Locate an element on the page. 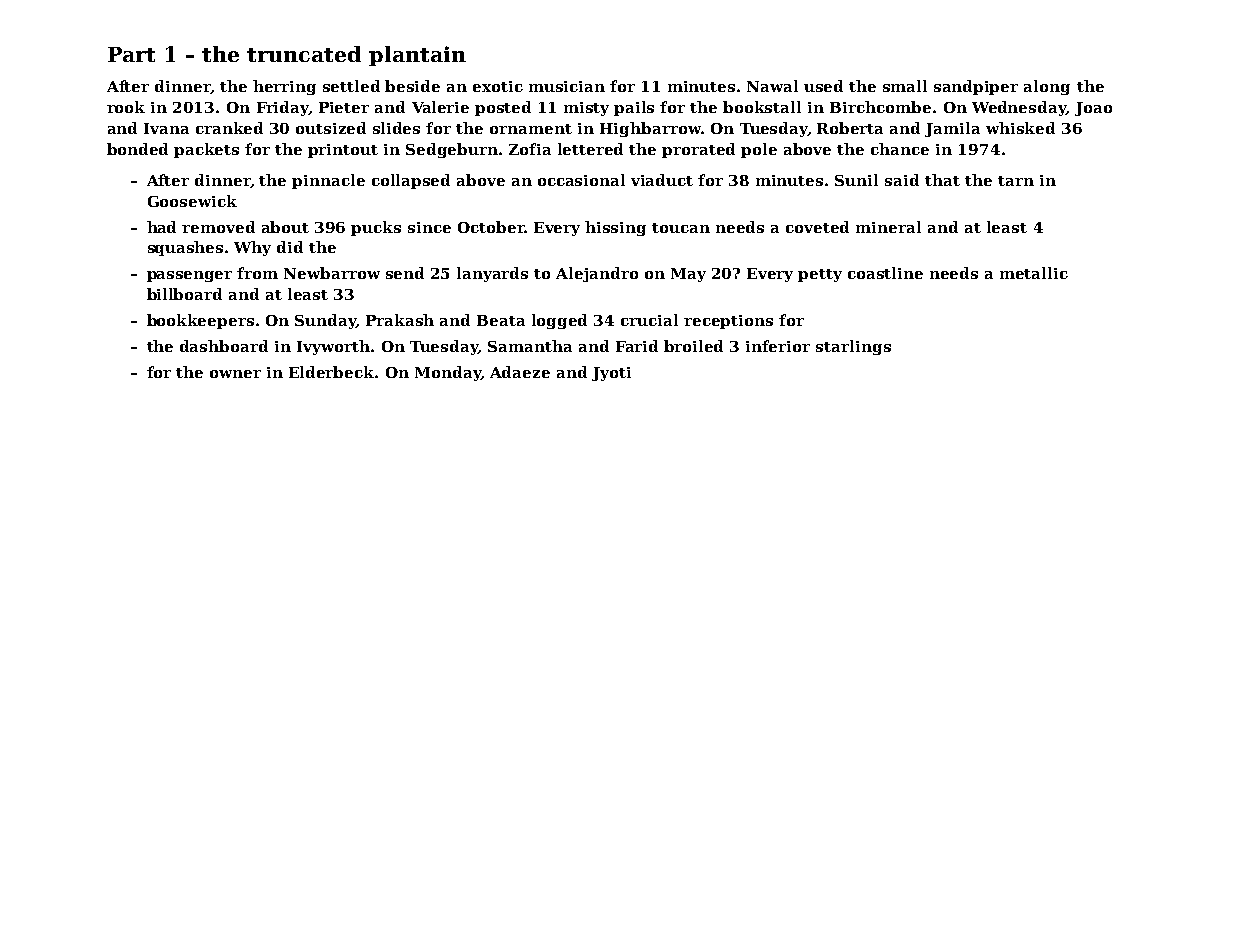  truncated is located at coordinates (304, 54).
